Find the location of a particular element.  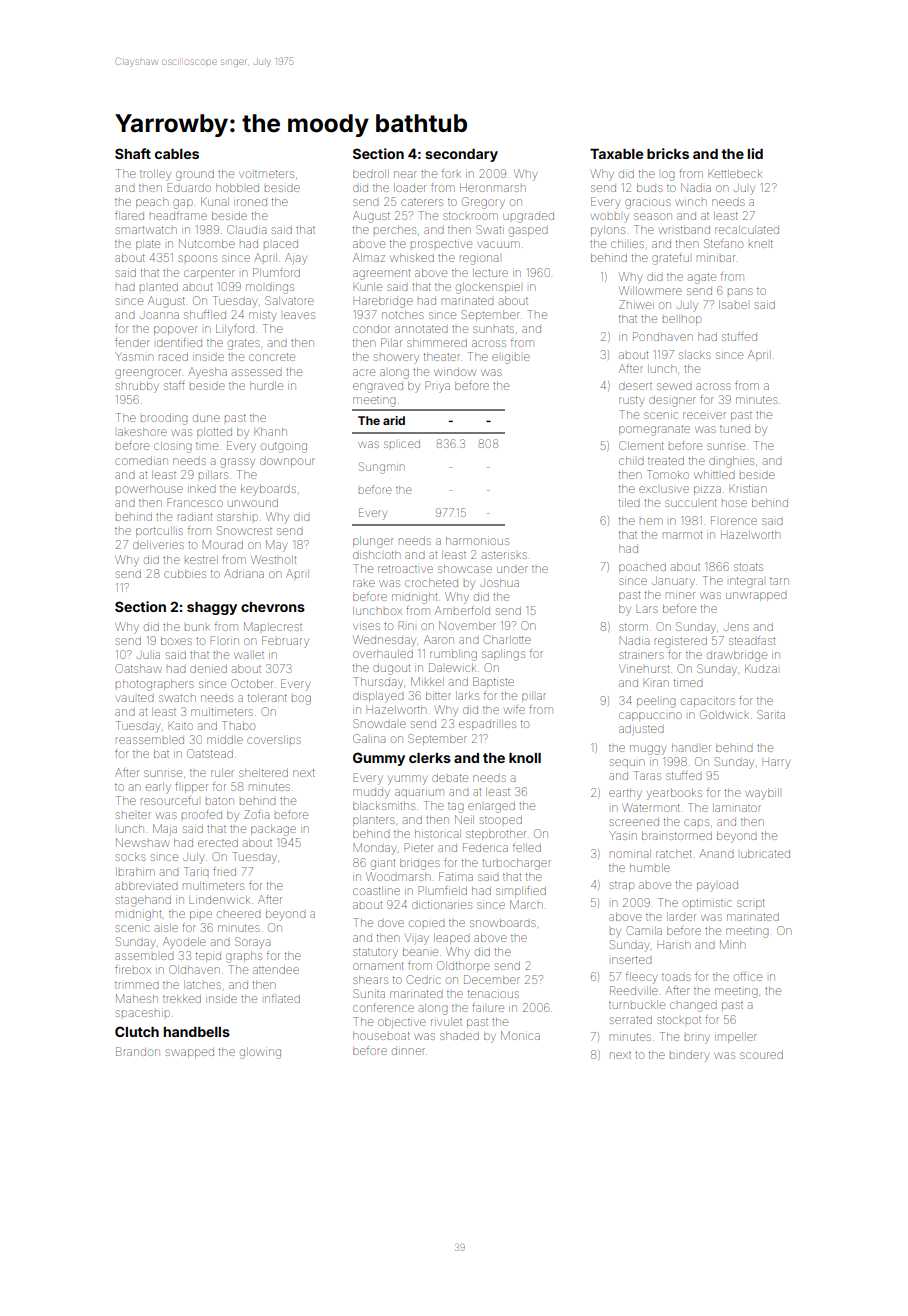

Yasmin is located at coordinates (133, 356).
